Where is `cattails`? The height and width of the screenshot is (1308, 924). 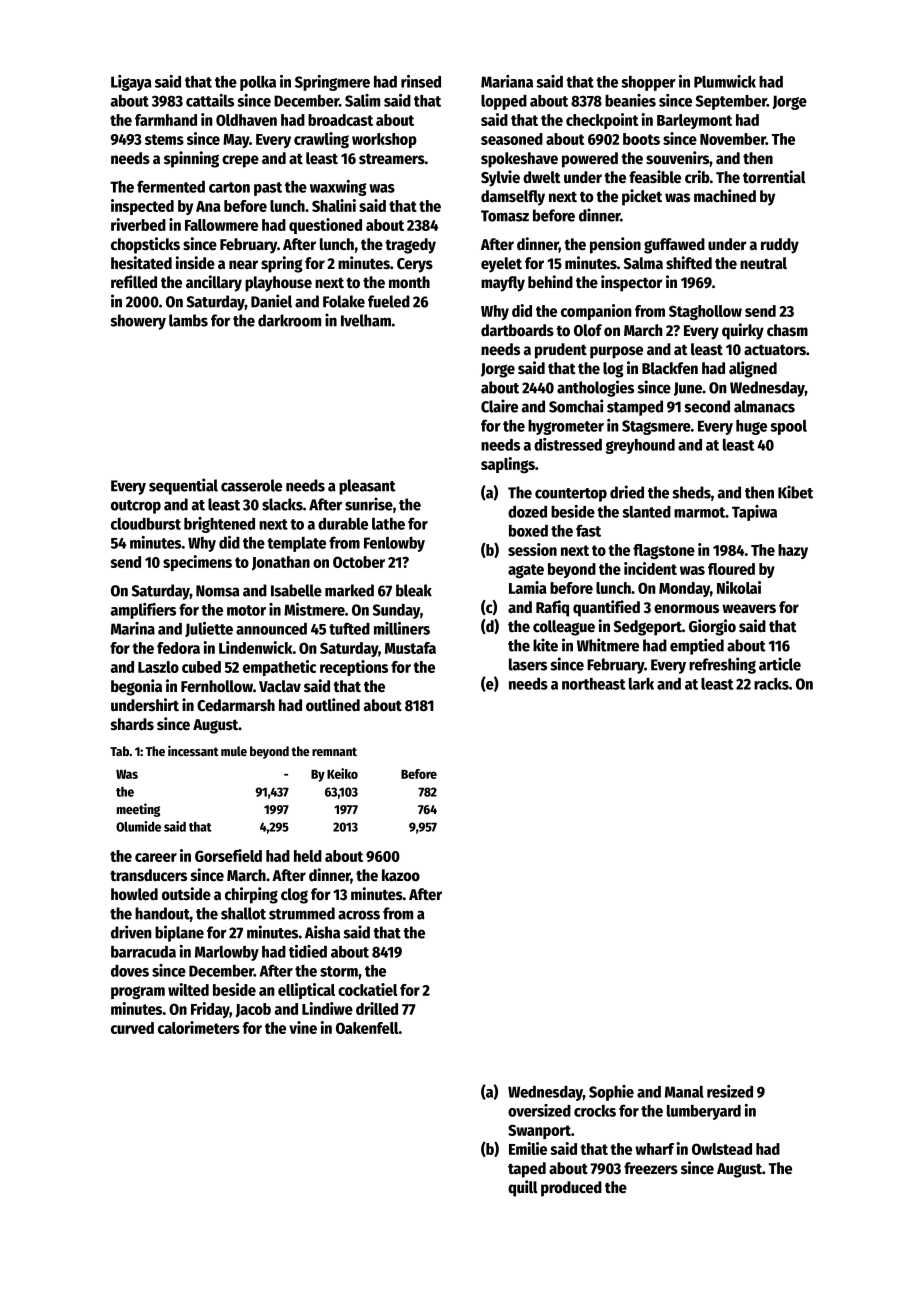
cattails is located at coordinates (210, 100).
